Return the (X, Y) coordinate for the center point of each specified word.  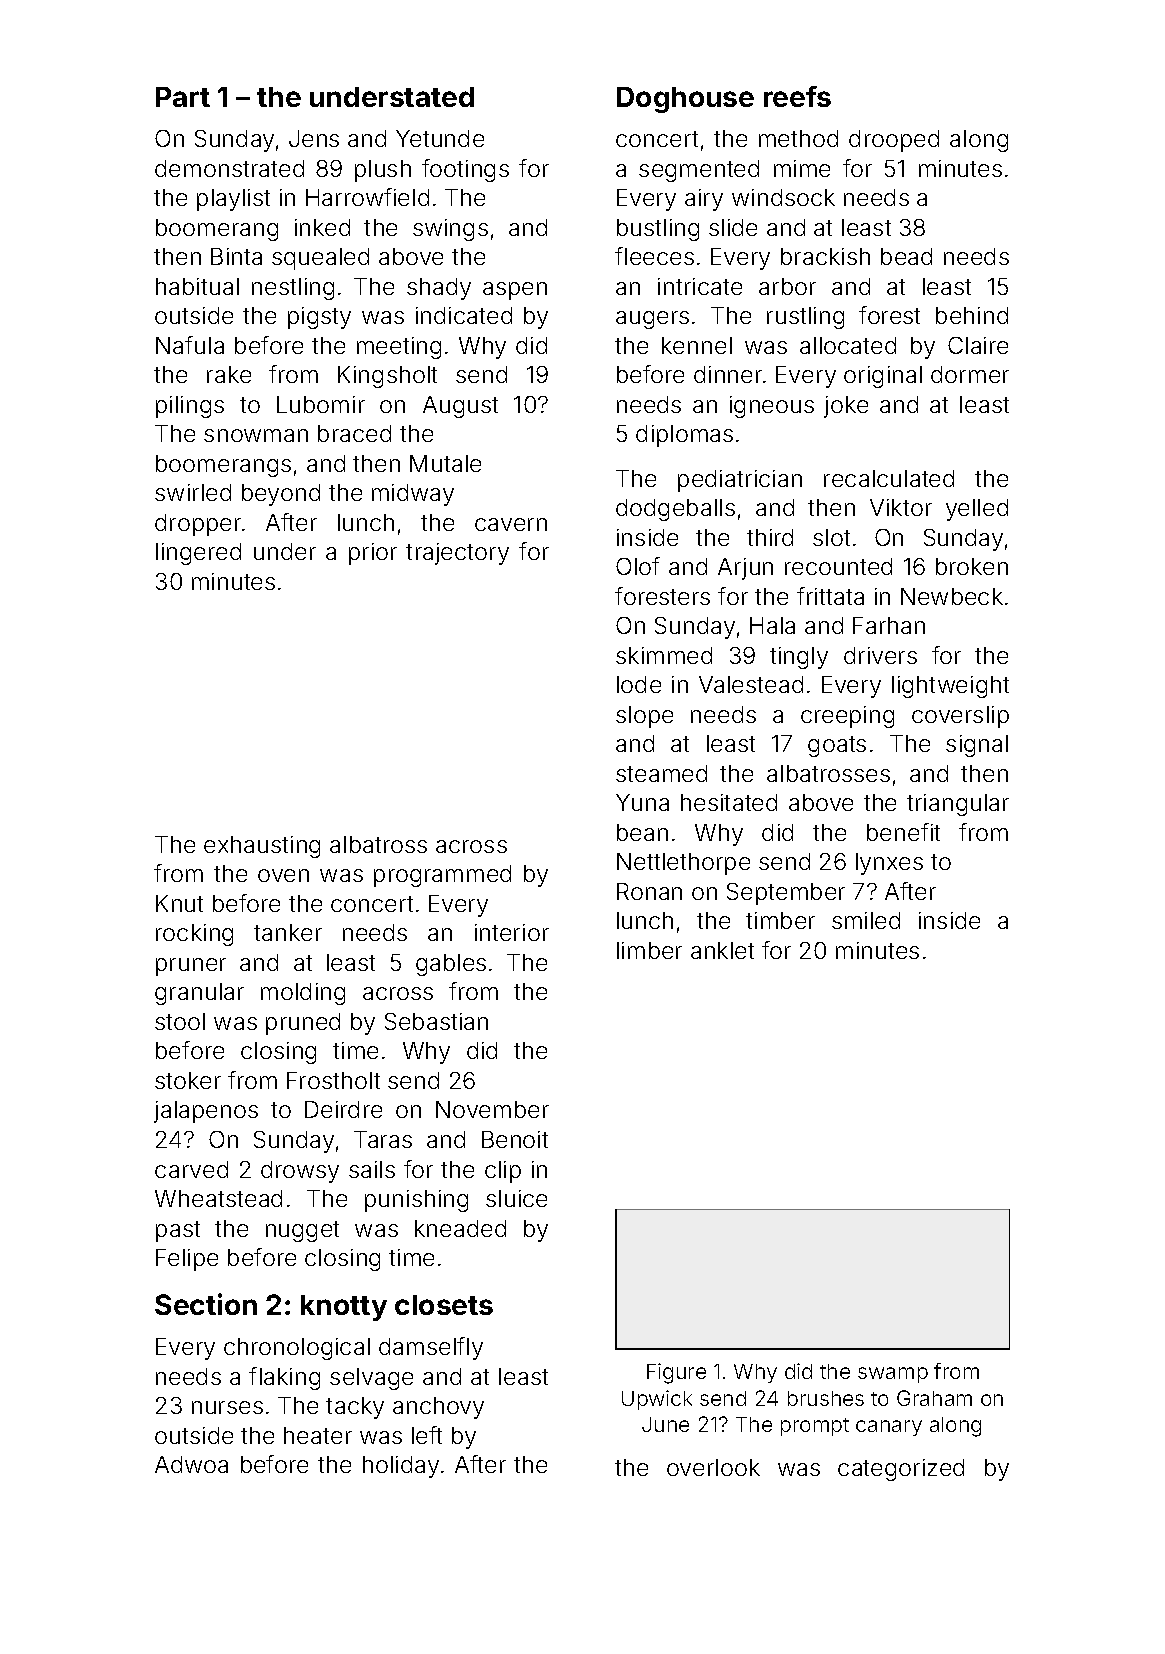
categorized (901, 1470)
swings (450, 230)
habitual (197, 286)
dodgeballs (675, 510)
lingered (198, 554)
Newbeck (952, 596)
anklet (722, 950)
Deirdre (343, 1109)
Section (206, 1304)
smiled (866, 920)
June (665, 1424)
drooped (894, 141)
